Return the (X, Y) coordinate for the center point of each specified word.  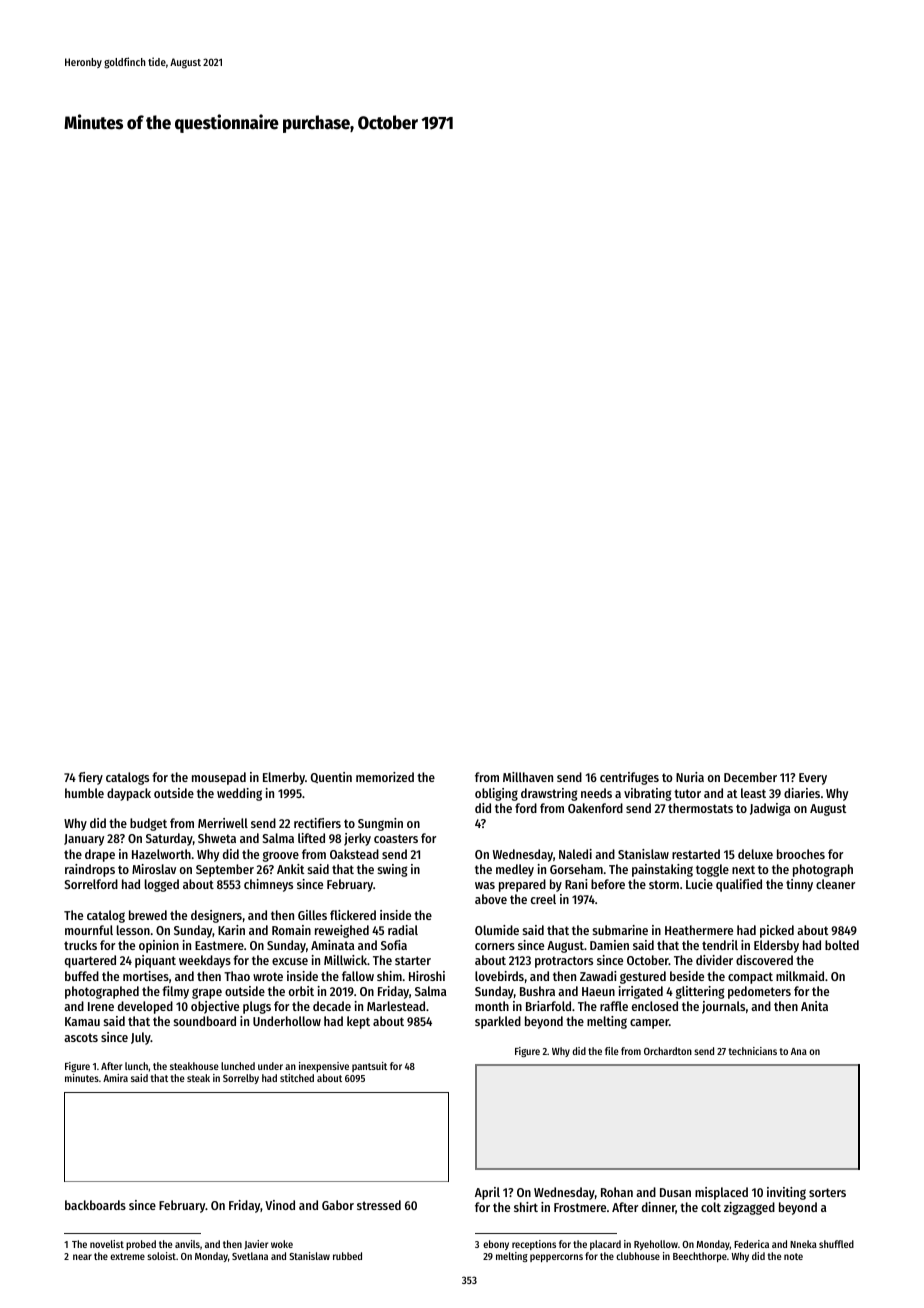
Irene (101, 1006)
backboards (95, 1205)
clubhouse (638, 1256)
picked (777, 931)
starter (413, 960)
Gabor (338, 1205)
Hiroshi (427, 976)
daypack (129, 794)
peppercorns (556, 1258)
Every (813, 779)
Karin (231, 930)
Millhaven (528, 777)
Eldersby (776, 946)
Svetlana (250, 1256)
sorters (827, 1192)
